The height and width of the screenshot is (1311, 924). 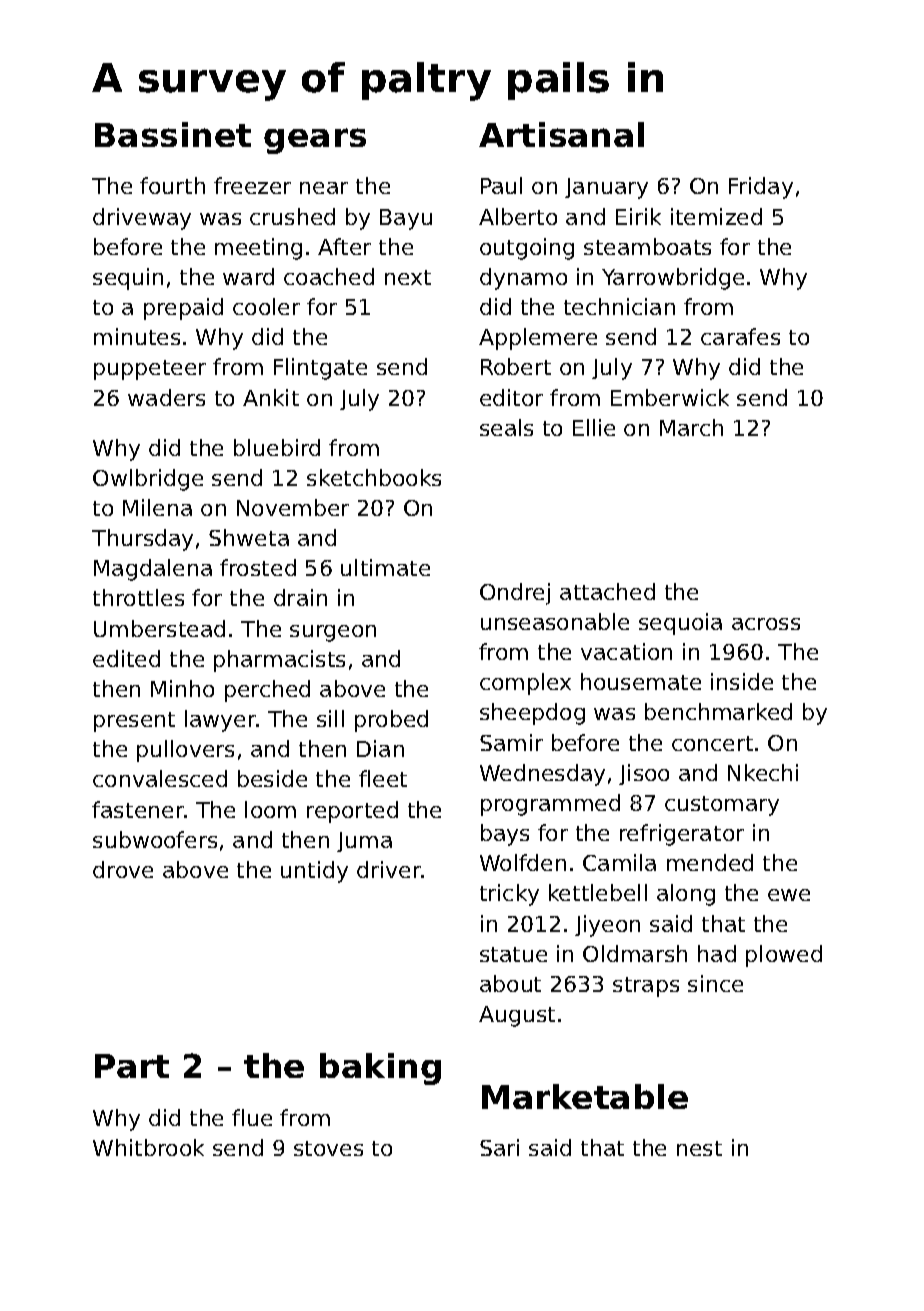 What do you see at coordinates (499, 1147) in the screenshot?
I see `Sari` at bounding box center [499, 1147].
